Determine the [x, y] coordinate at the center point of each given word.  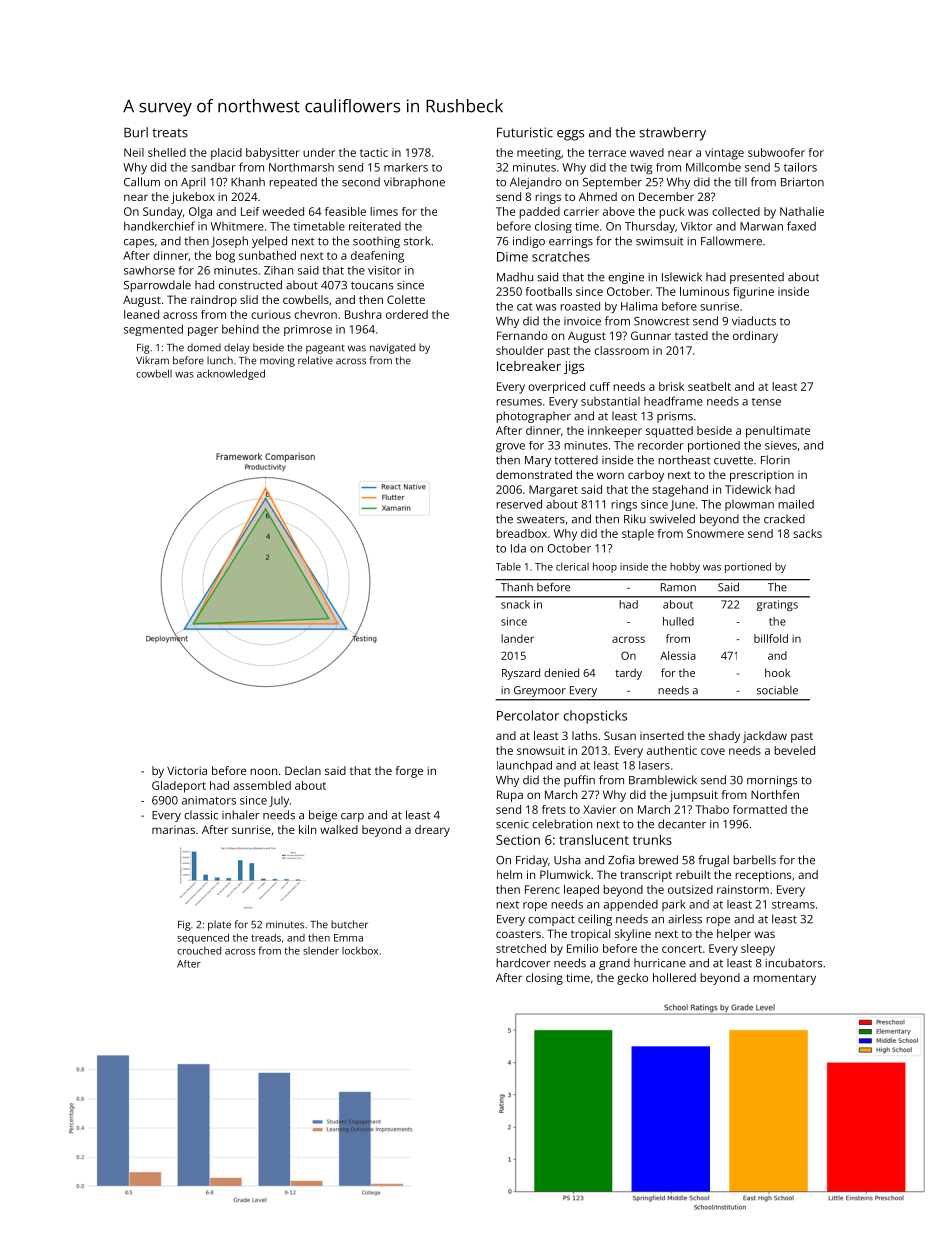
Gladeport [179, 787]
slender [321, 950]
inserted [662, 735]
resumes [519, 402]
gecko [632, 979]
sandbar [213, 167]
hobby [685, 567]
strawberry [672, 134]
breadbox [521, 533]
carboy [646, 476]
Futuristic [525, 132]
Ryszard [521, 674]
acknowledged [231, 374]
